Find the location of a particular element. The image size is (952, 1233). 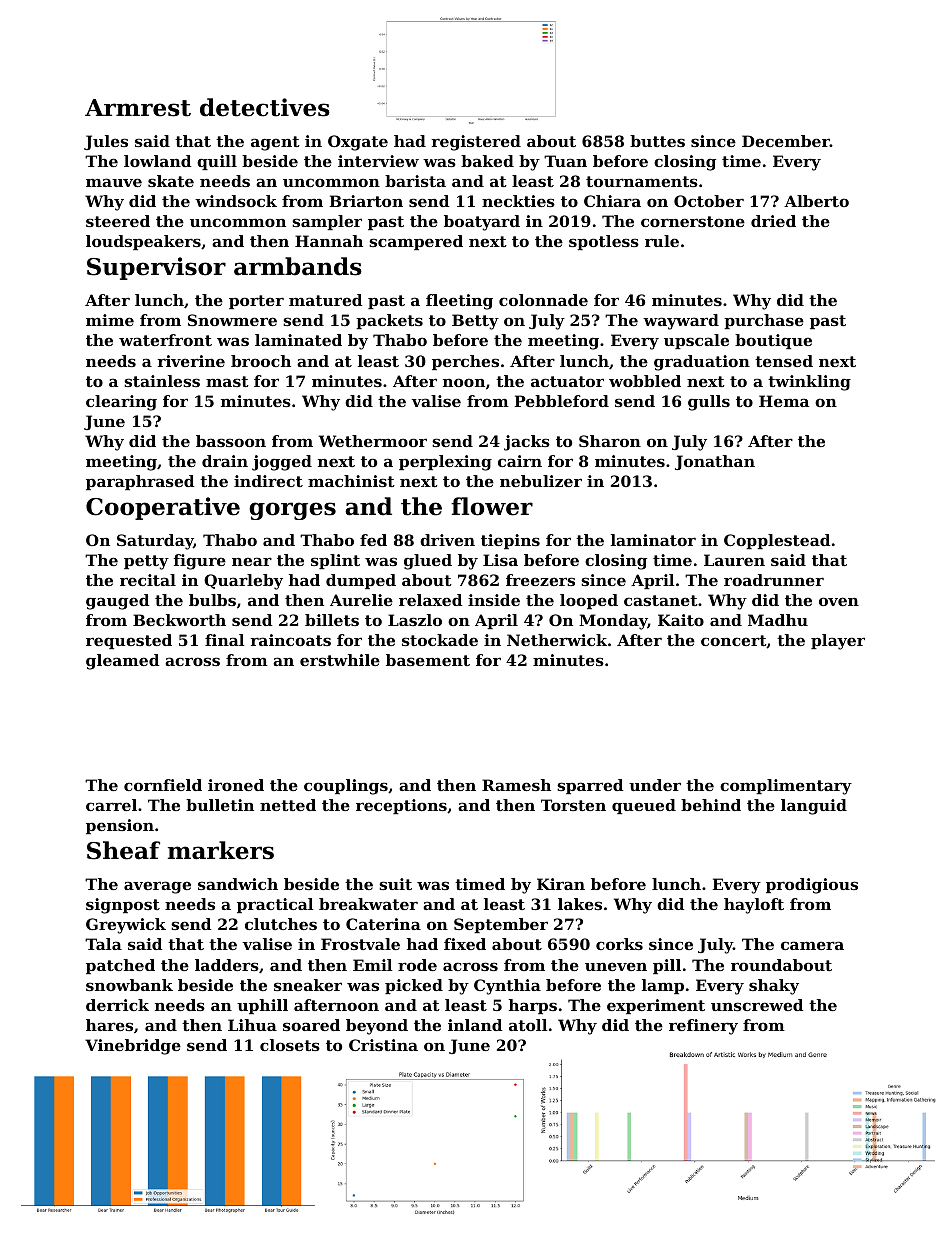

gleamed is located at coordinates (122, 662).
